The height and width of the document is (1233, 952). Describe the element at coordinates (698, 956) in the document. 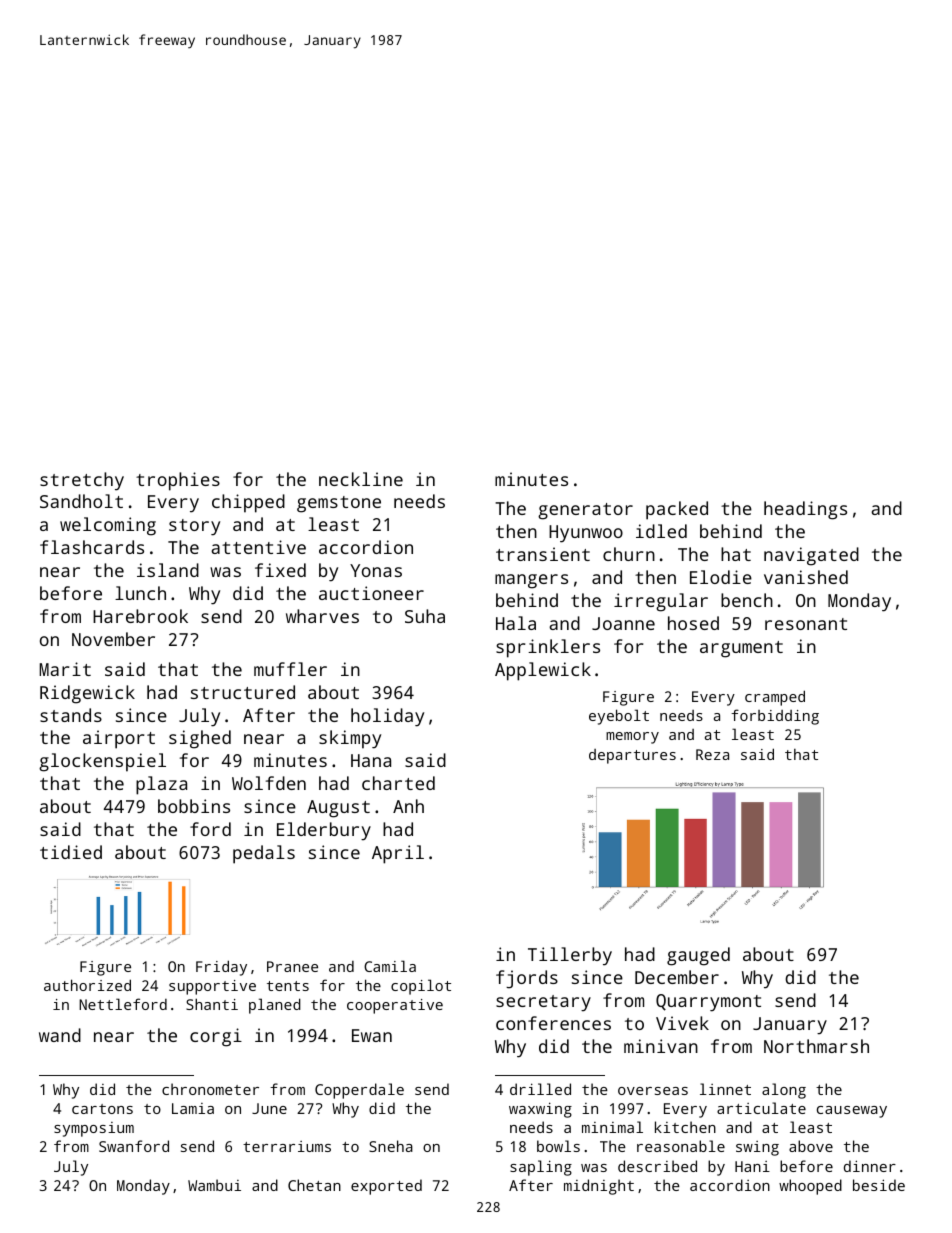

I see `gauged` at that location.
